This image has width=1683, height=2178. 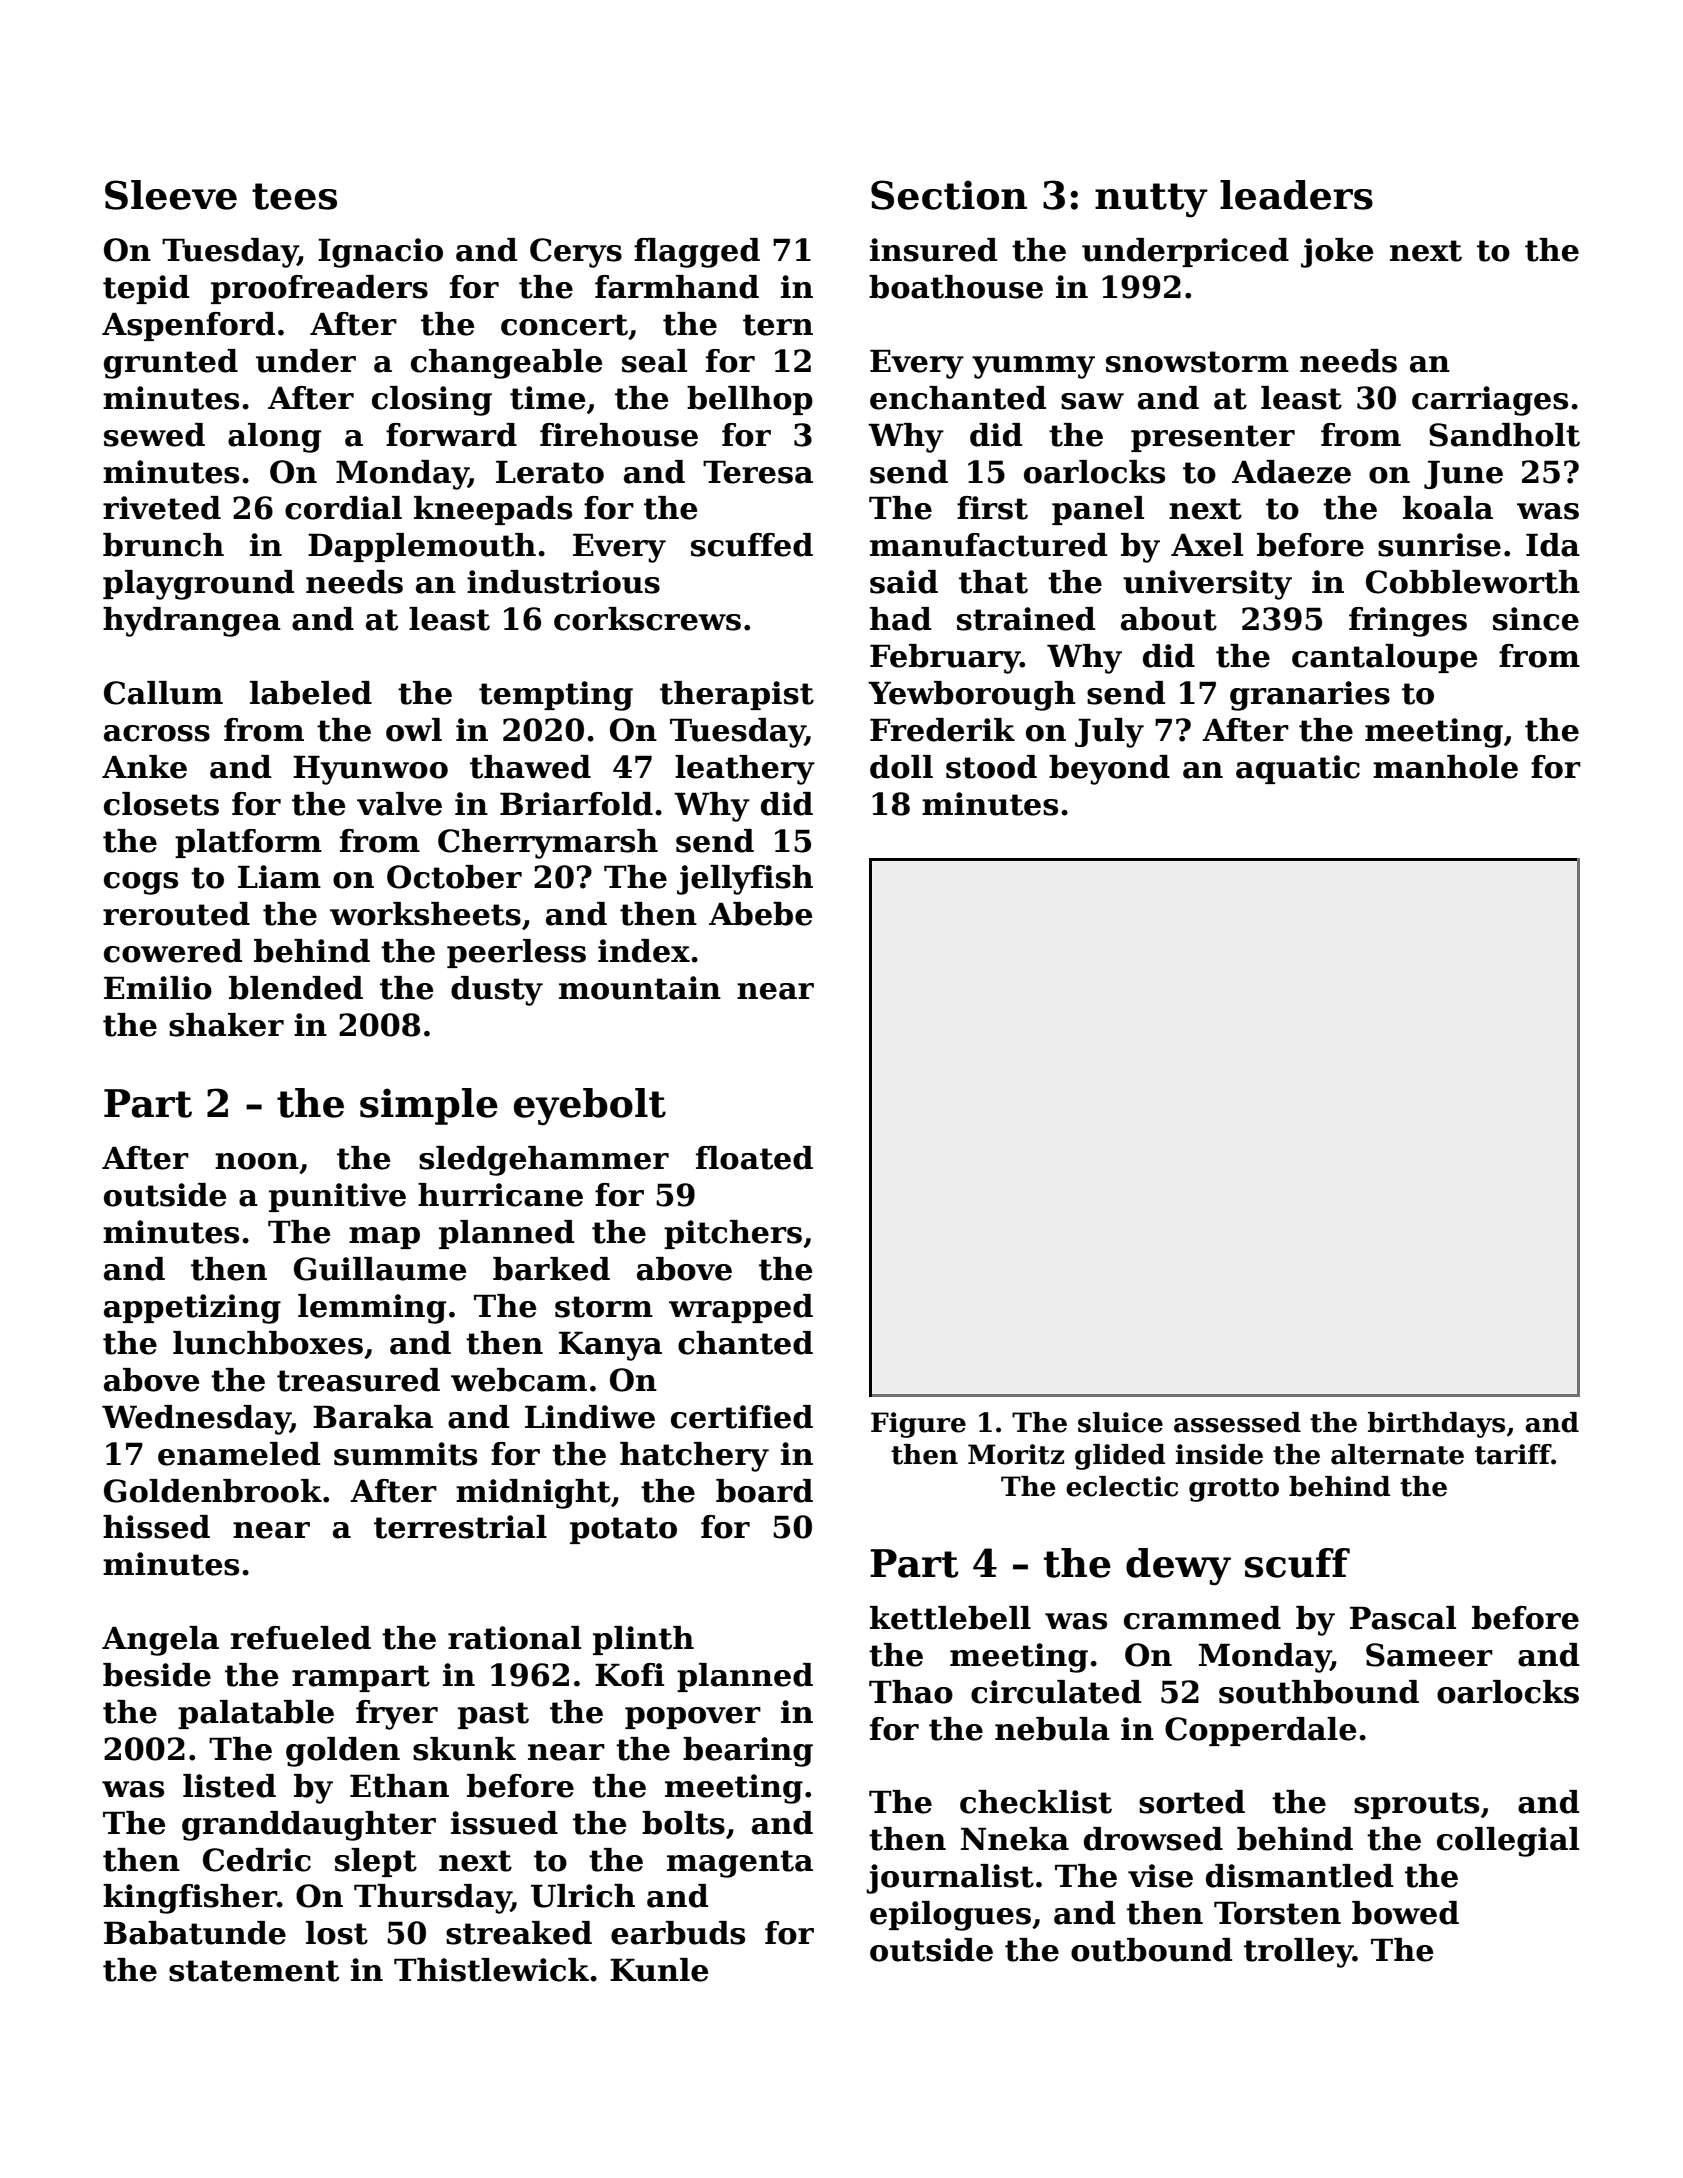 What do you see at coordinates (904, 582) in the image?
I see `said` at bounding box center [904, 582].
